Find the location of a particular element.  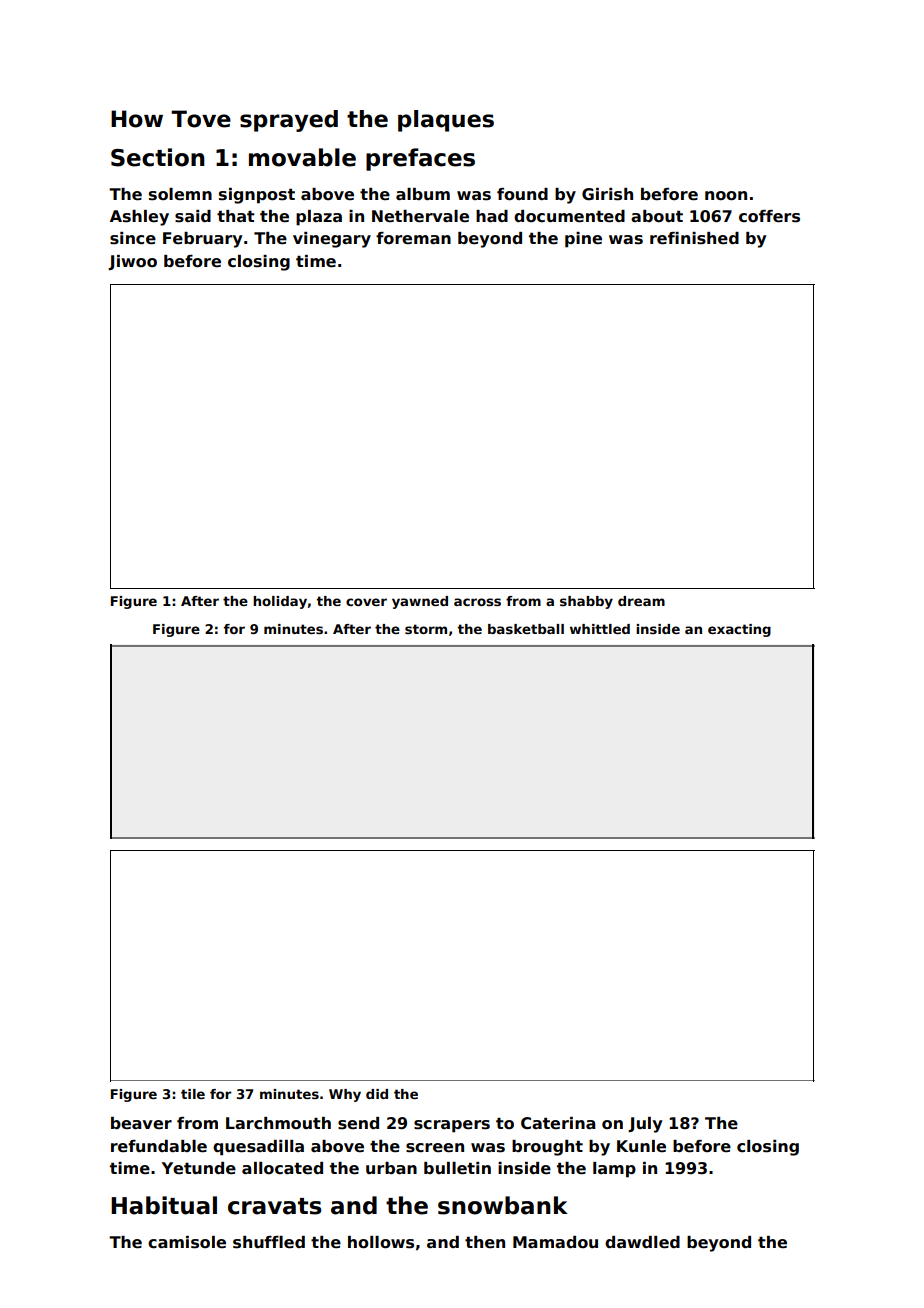

had is located at coordinates (492, 216).
